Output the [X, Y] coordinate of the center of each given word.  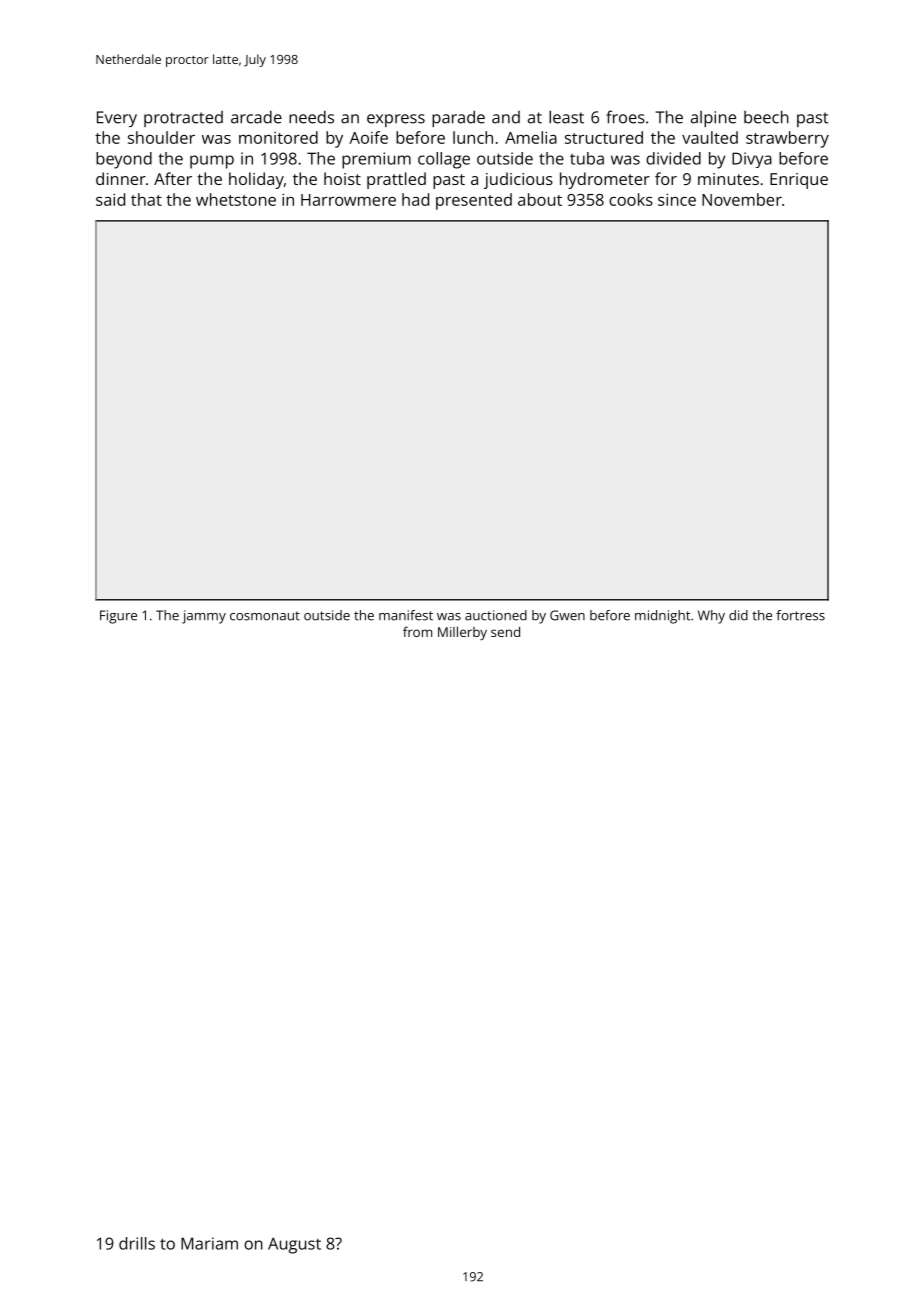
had [415, 199]
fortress [800, 615]
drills [137, 1243]
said [110, 199]
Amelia [531, 137]
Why [711, 617]
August [294, 1245]
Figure [118, 617]
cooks [631, 199]
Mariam [209, 1243]
